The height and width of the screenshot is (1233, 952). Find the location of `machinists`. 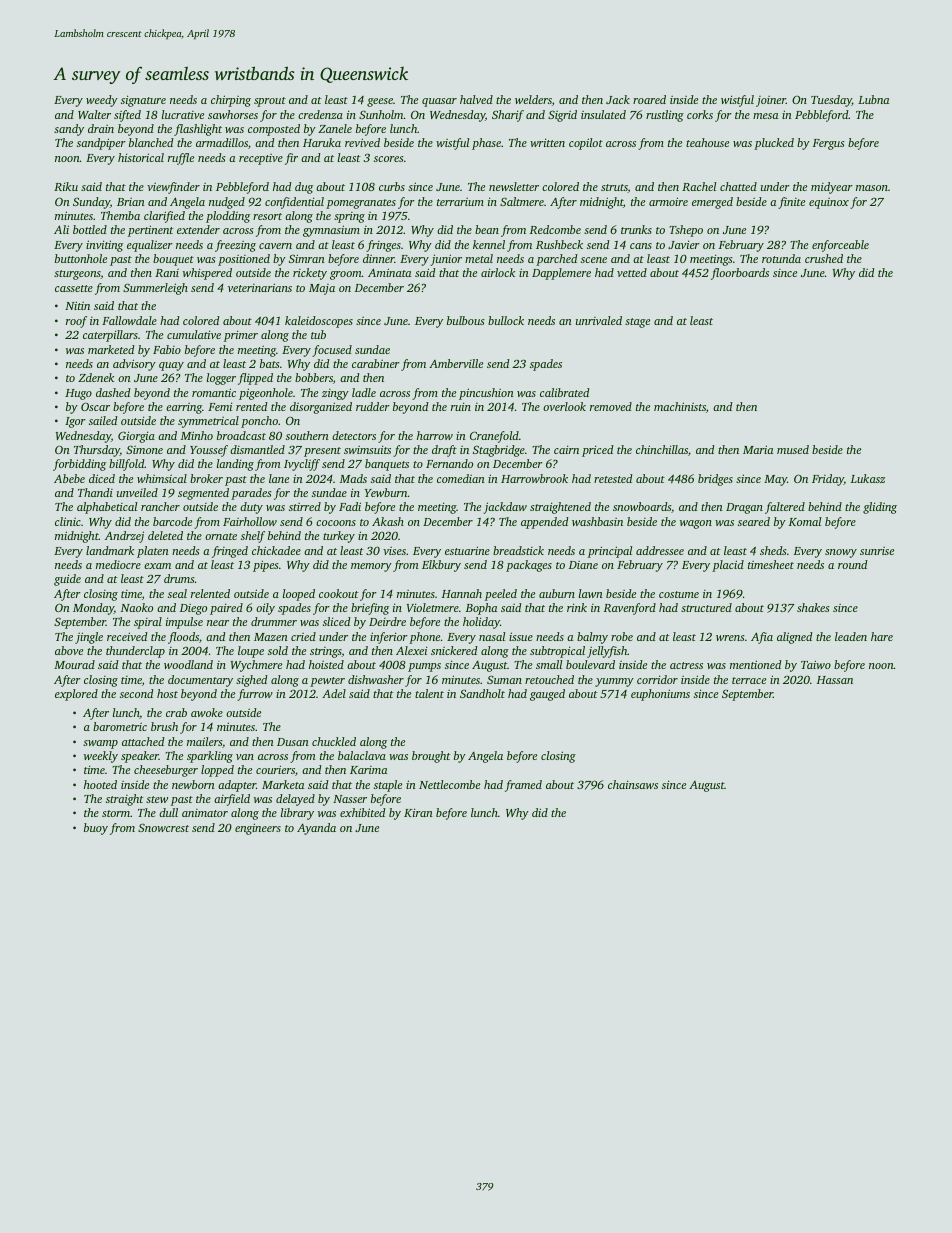

machinists is located at coordinates (680, 406).
